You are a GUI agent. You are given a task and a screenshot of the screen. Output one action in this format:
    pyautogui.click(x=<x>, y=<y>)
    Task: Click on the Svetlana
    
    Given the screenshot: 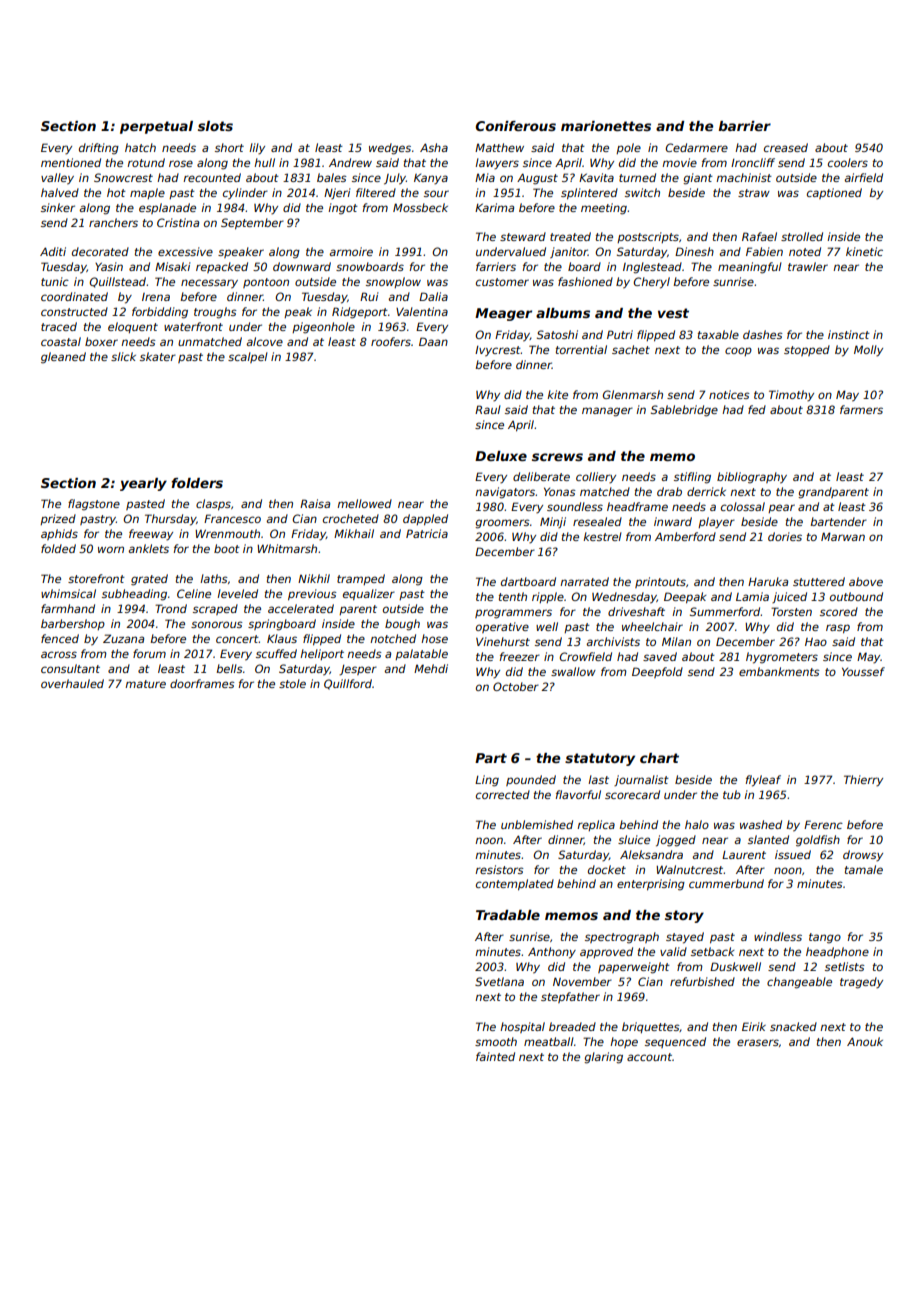 What is the action you would take?
    pyautogui.click(x=499, y=981)
